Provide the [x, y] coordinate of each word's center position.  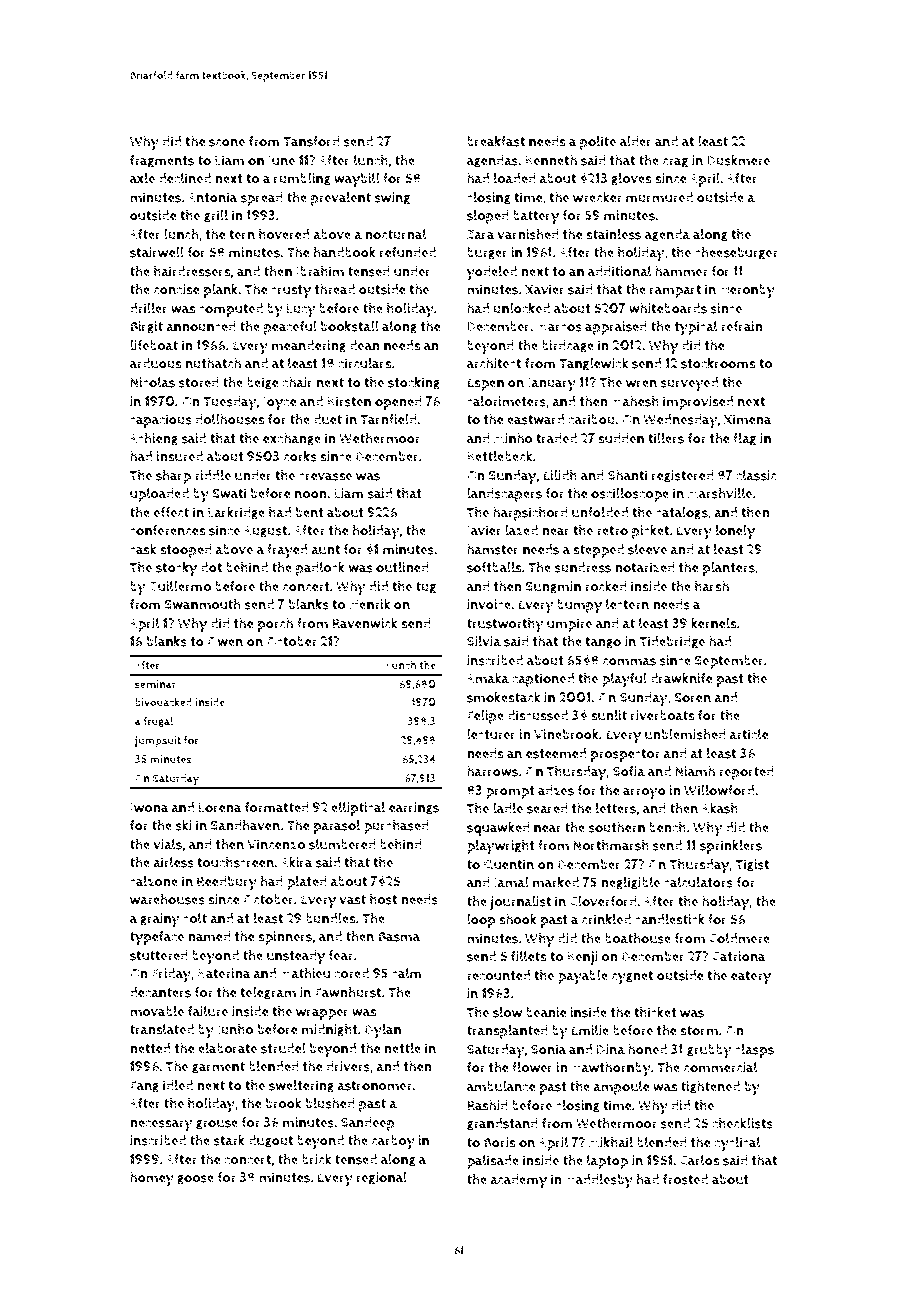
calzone [154, 881]
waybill [357, 180]
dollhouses [230, 419]
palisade [493, 1162]
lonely [735, 532]
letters [615, 808]
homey [152, 1178]
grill [216, 216]
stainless [613, 234]
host [383, 899]
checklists [742, 1123]
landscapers [504, 495]
